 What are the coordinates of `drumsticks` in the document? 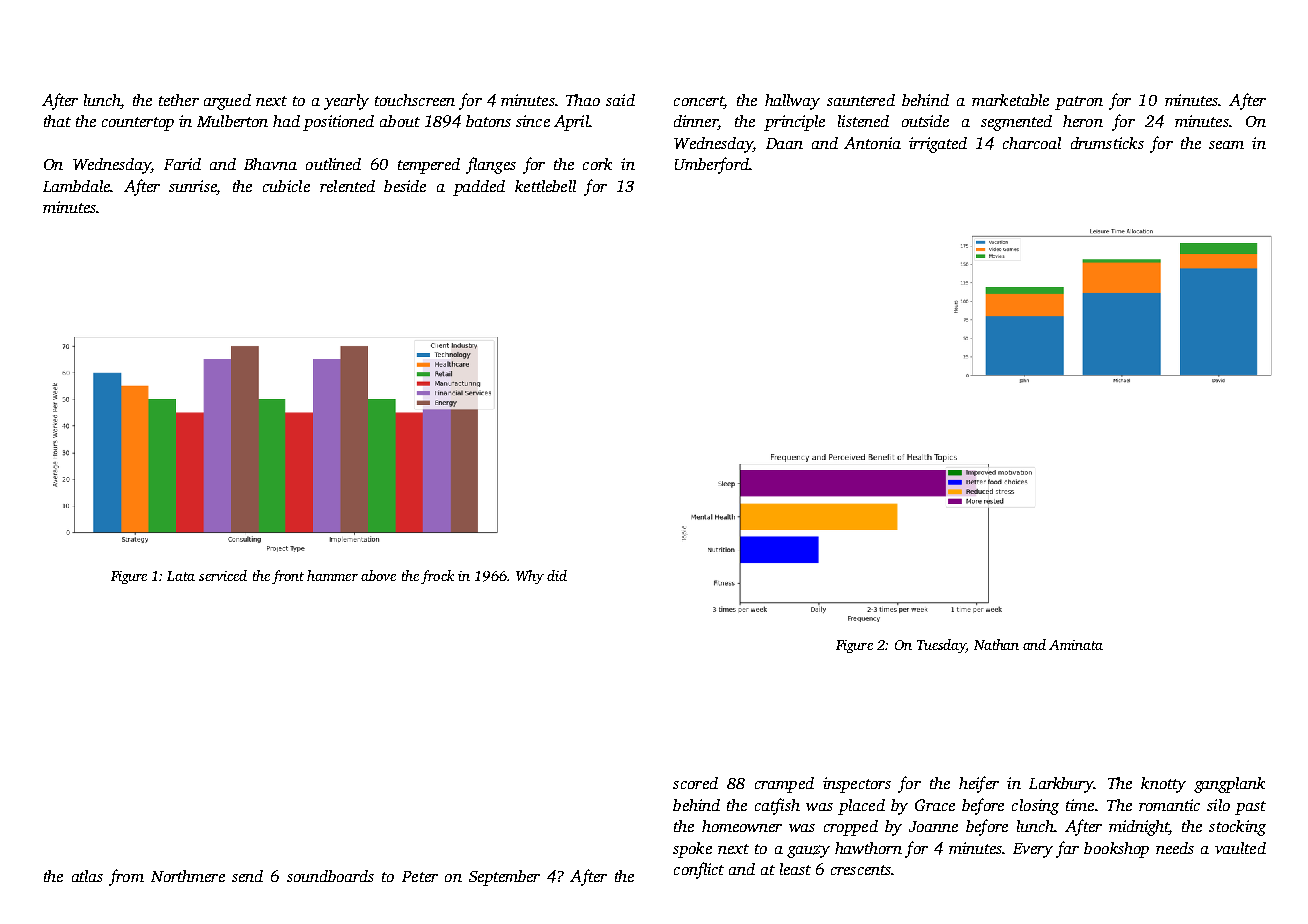 It's located at (1107, 143).
